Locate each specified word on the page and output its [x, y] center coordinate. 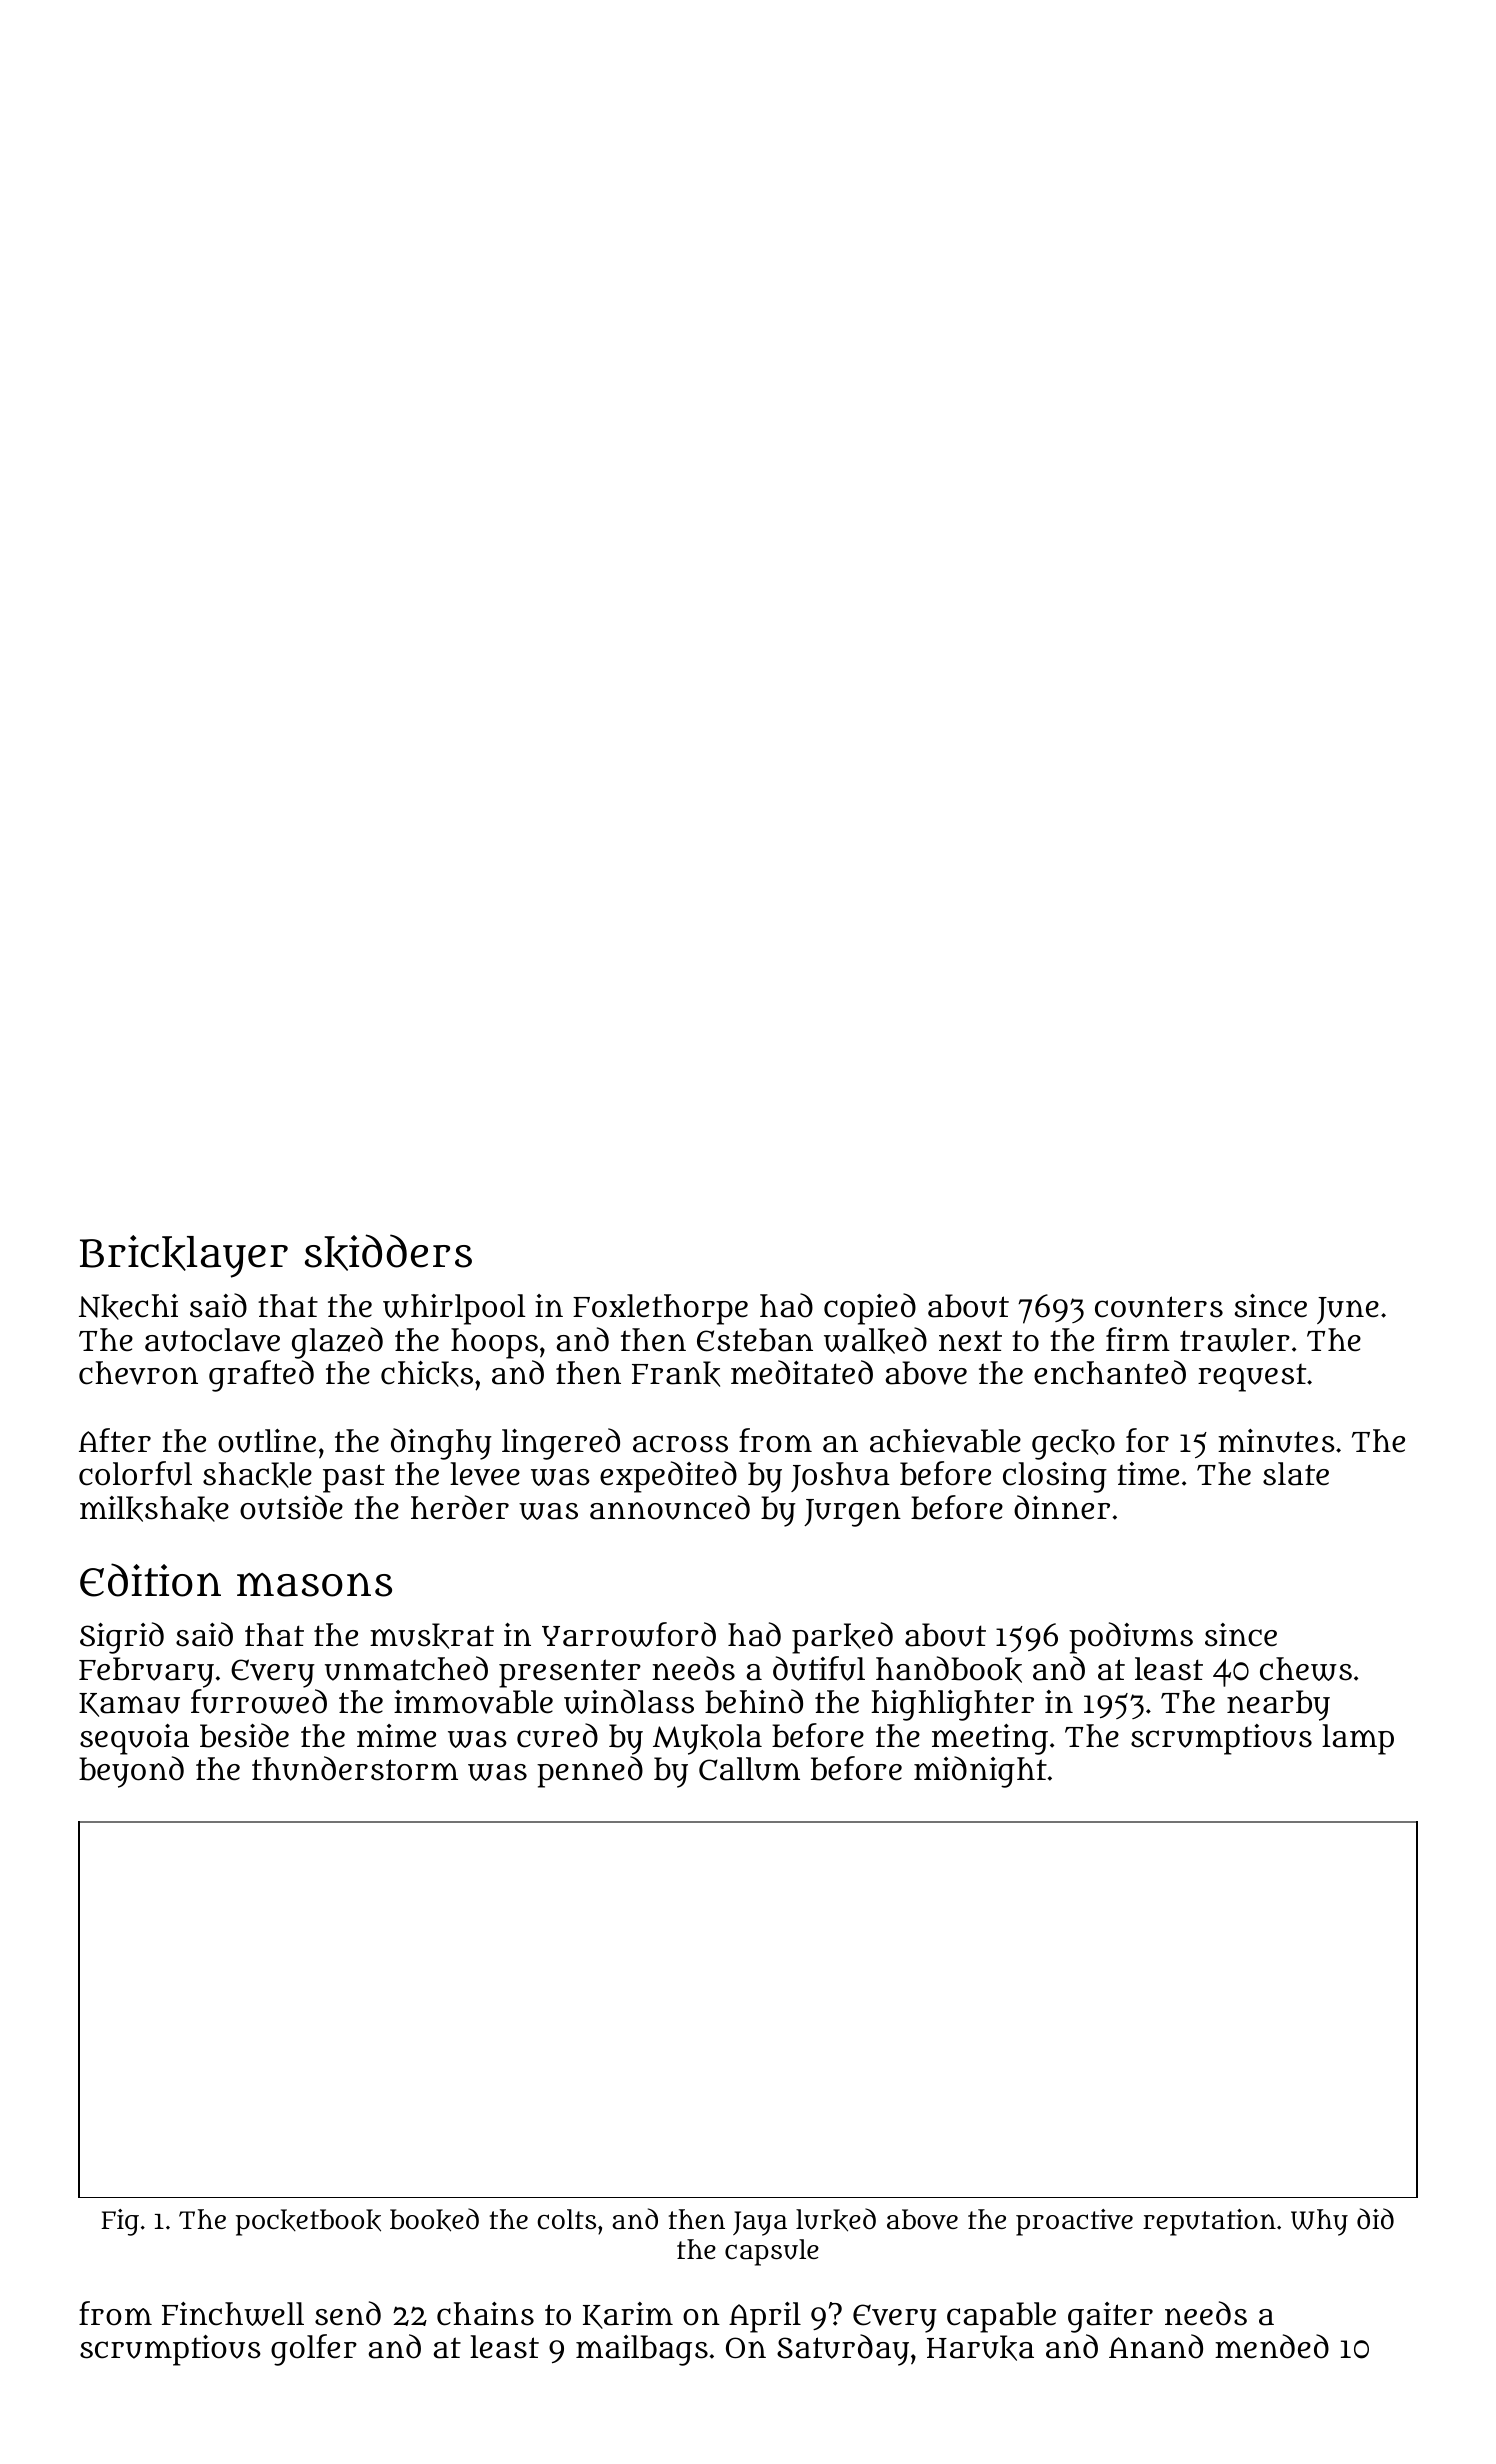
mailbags [642, 2350]
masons [314, 1585]
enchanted [1110, 1372]
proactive [1074, 2222]
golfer [314, 2350]
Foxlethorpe [660, 1309]
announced [670, 1507]
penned [590, 1772]
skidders [388, 1252]
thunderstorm [355, 1768]
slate [1296, 1474]
